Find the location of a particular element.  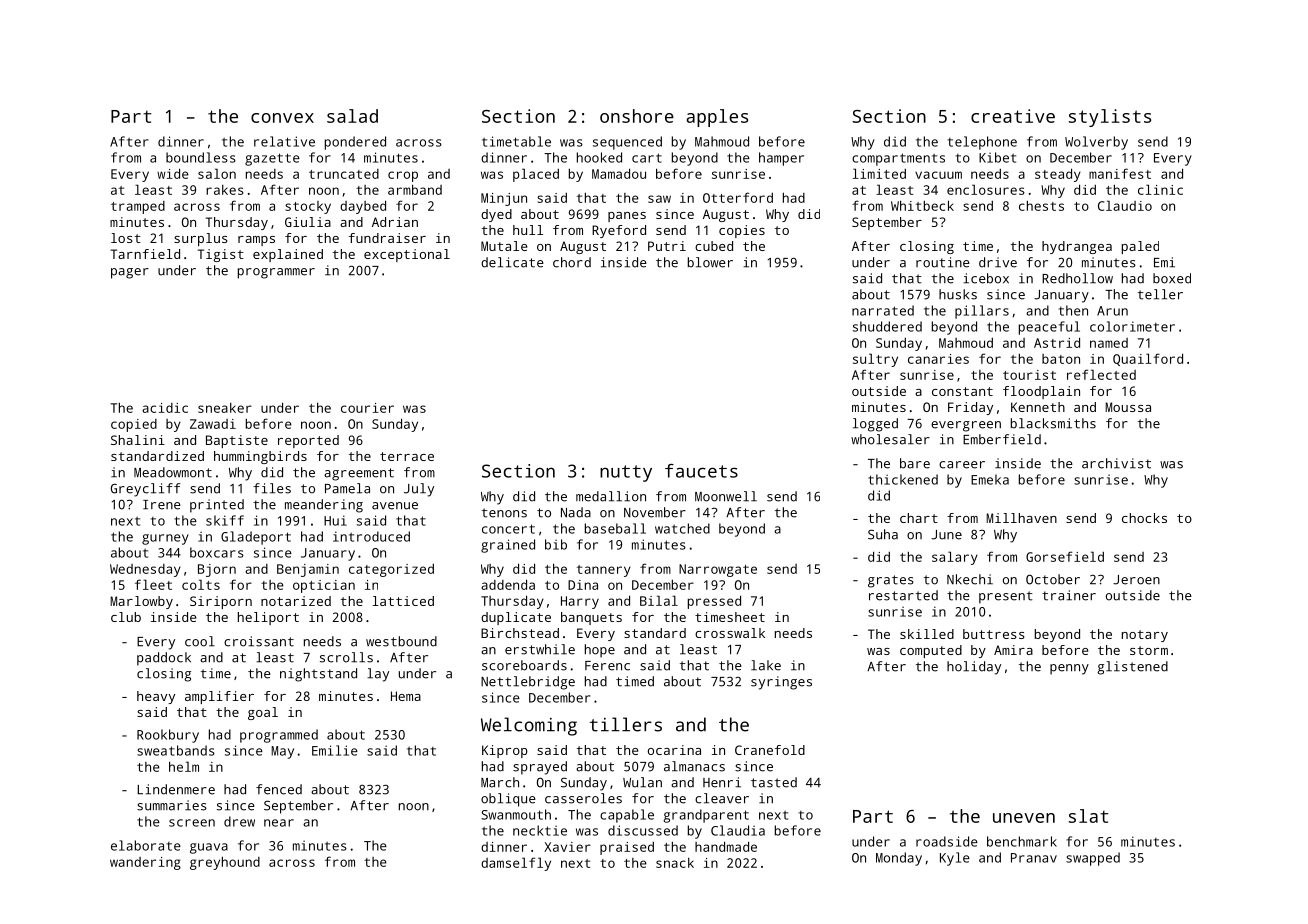

blacksmiths is located at coordinates (1053, 423).
